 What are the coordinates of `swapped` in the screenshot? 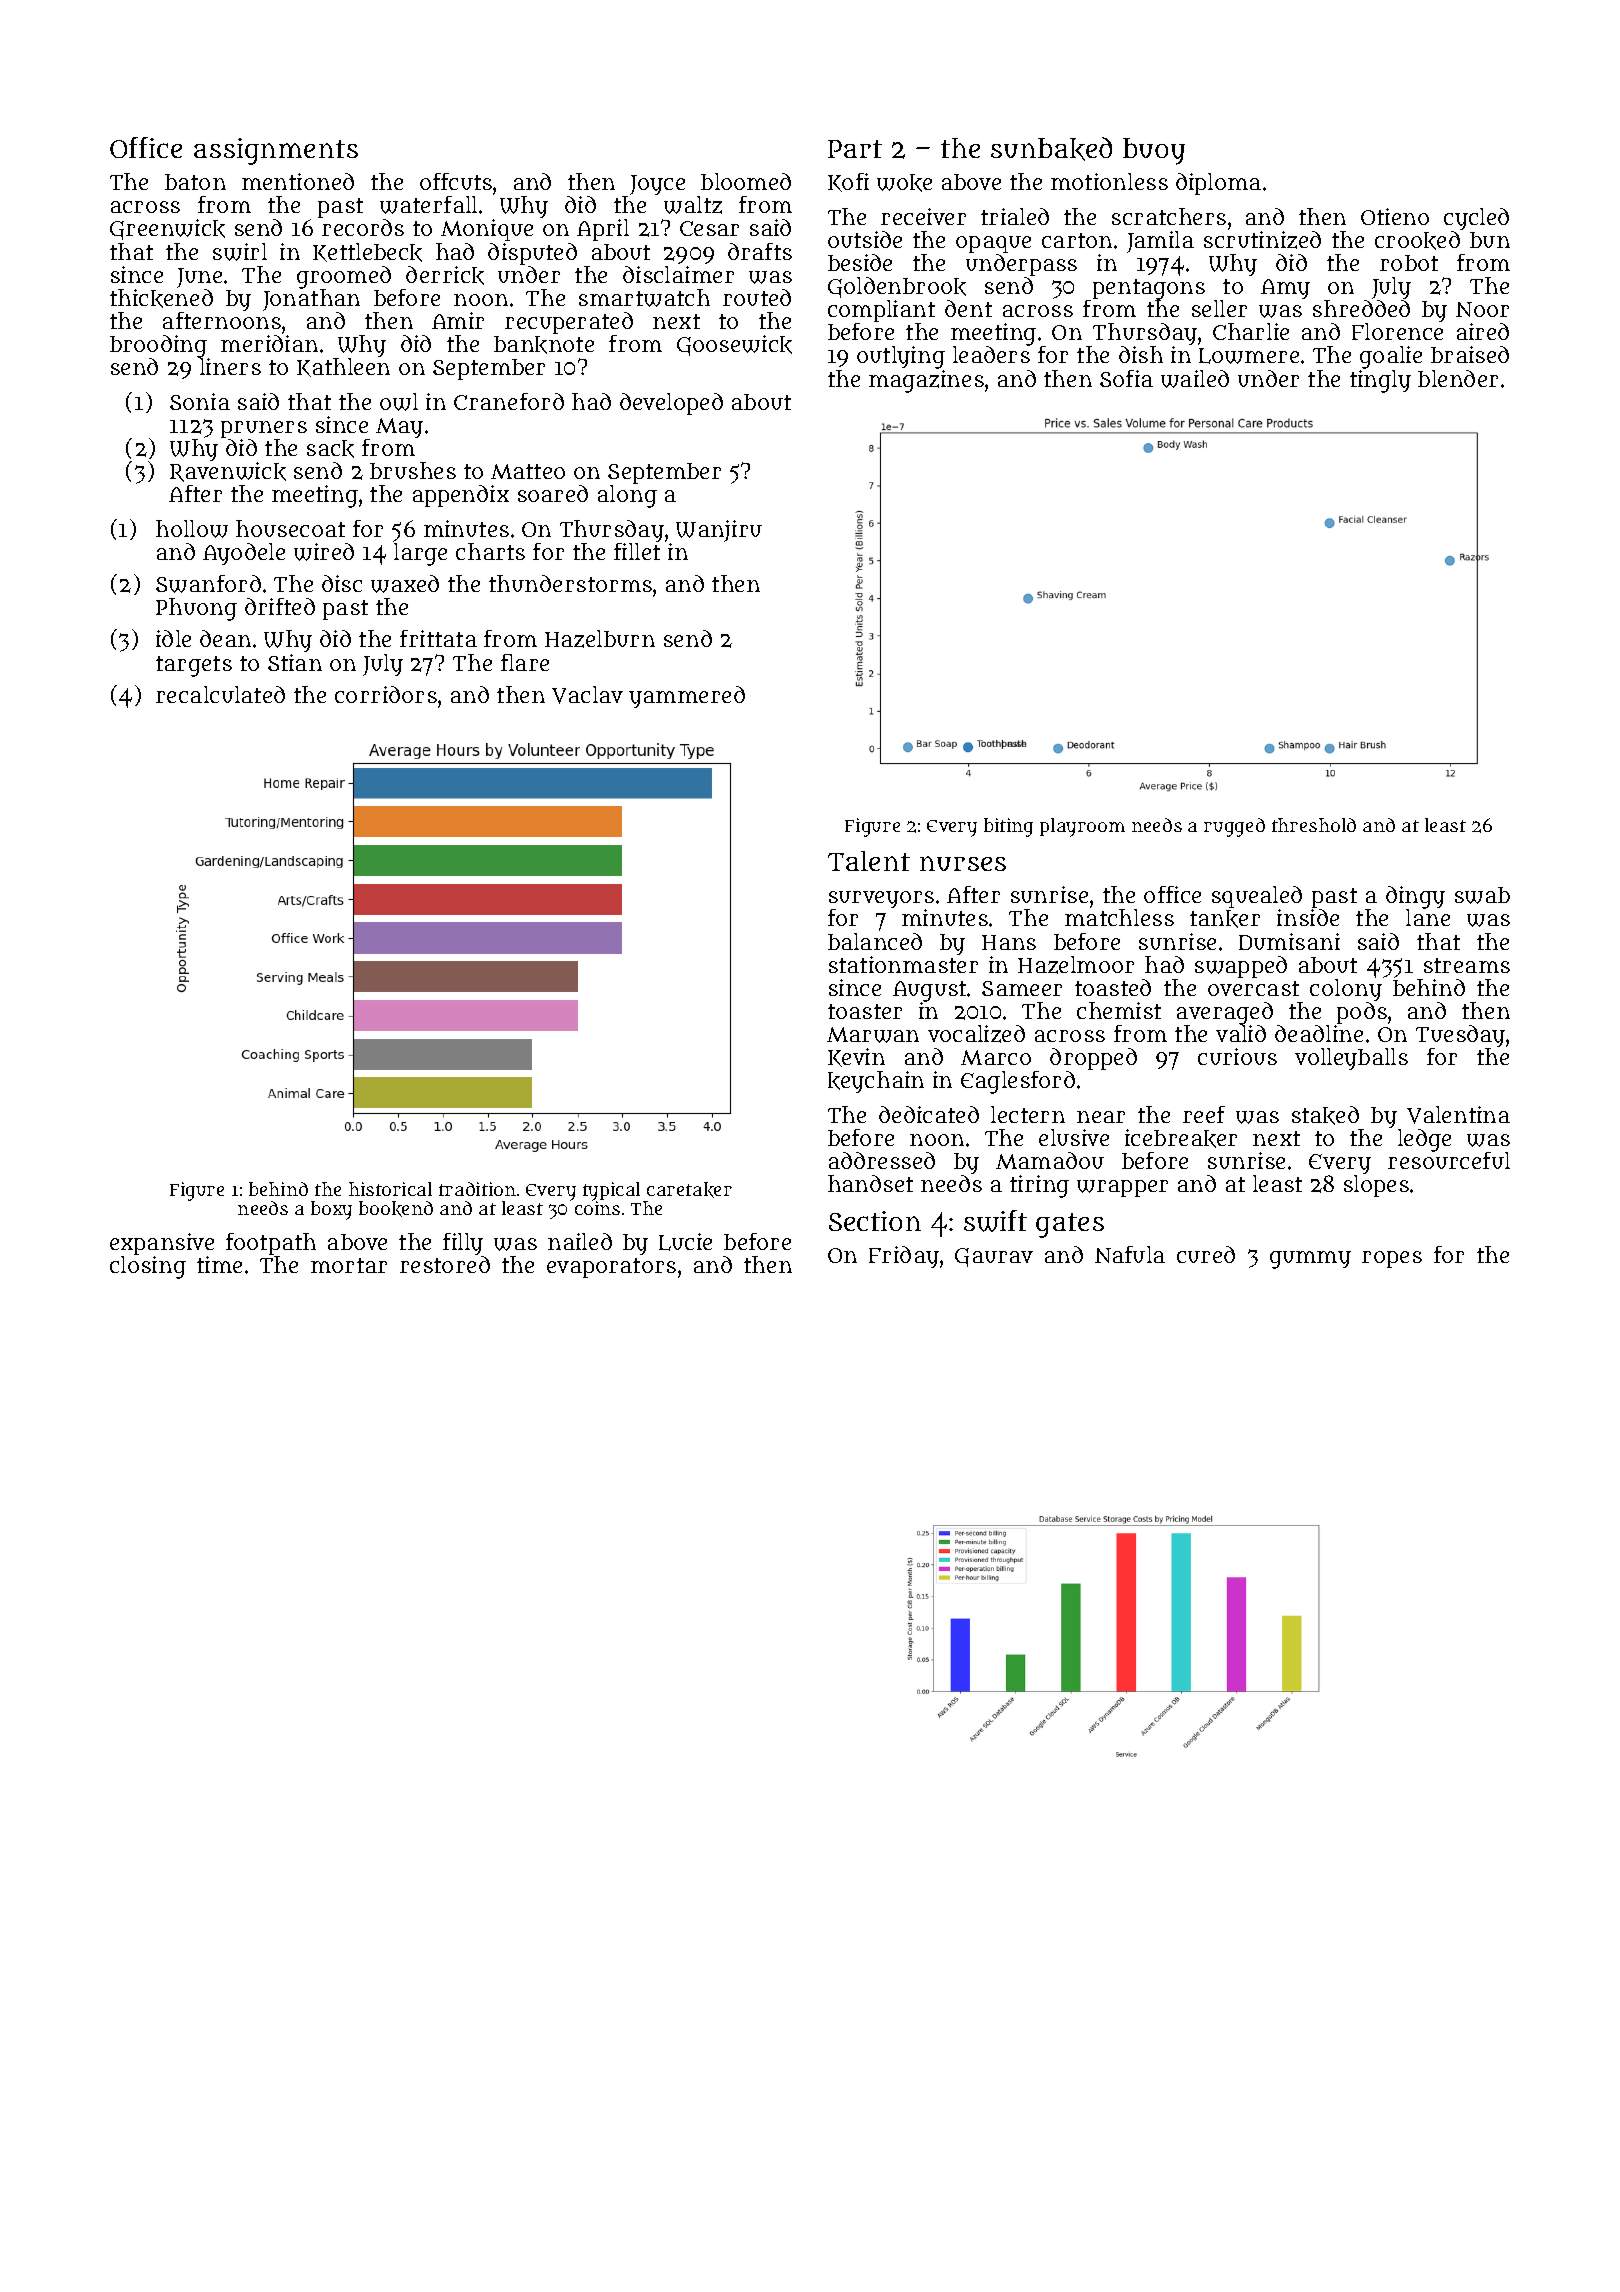 It's located at (1241, 967).
